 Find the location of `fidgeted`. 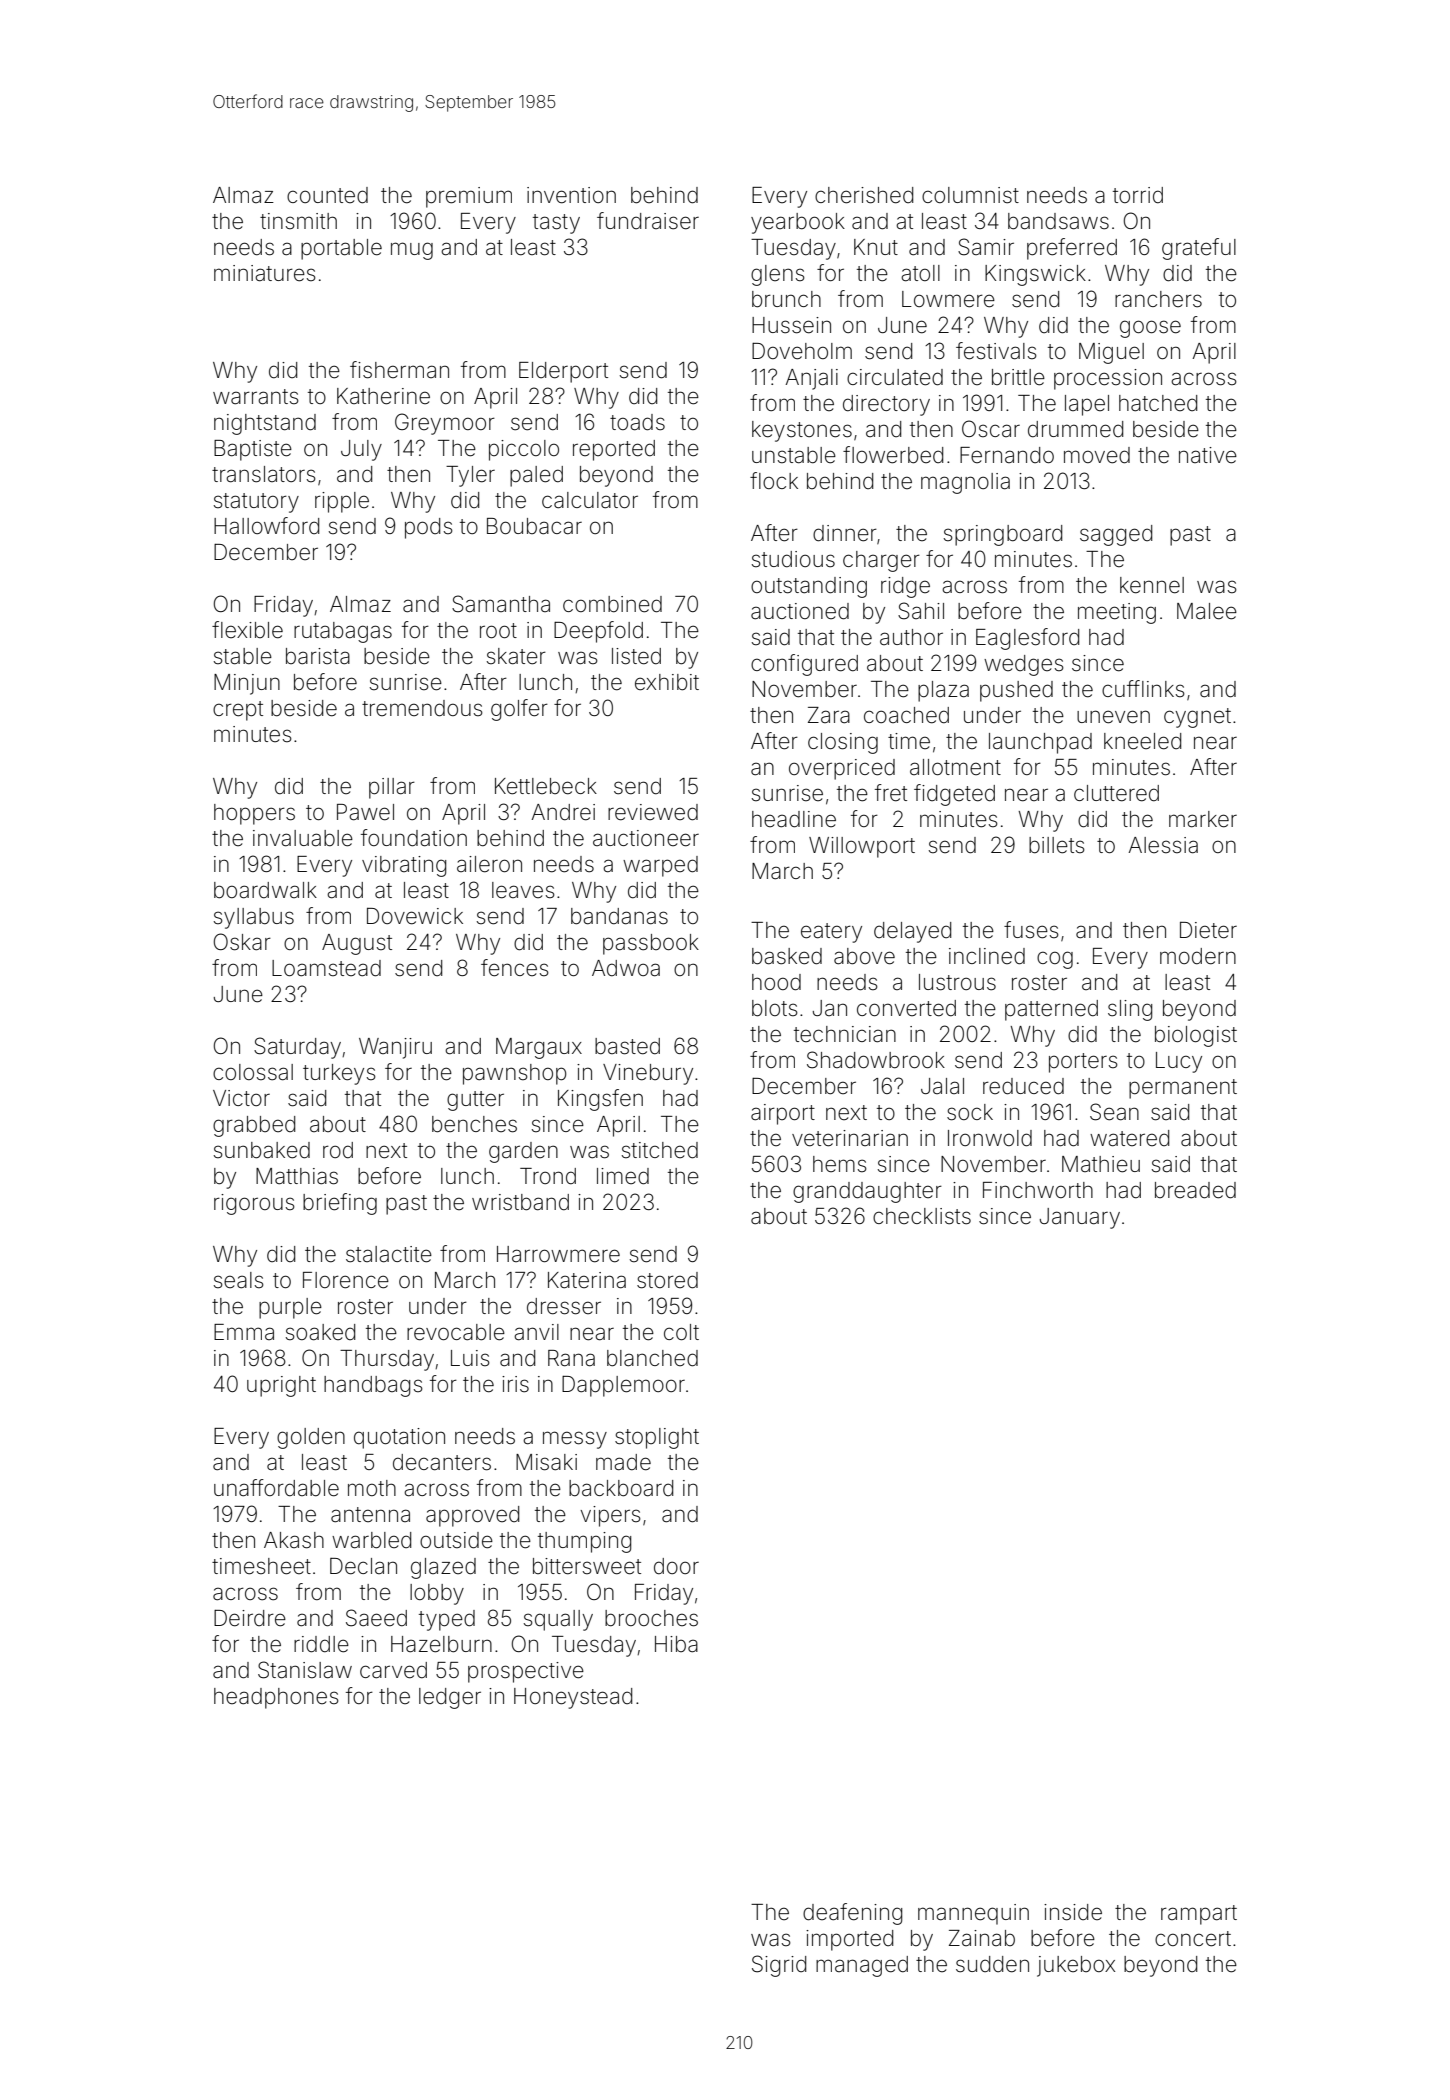

fidgeted is located at coordinates (954, 795).
